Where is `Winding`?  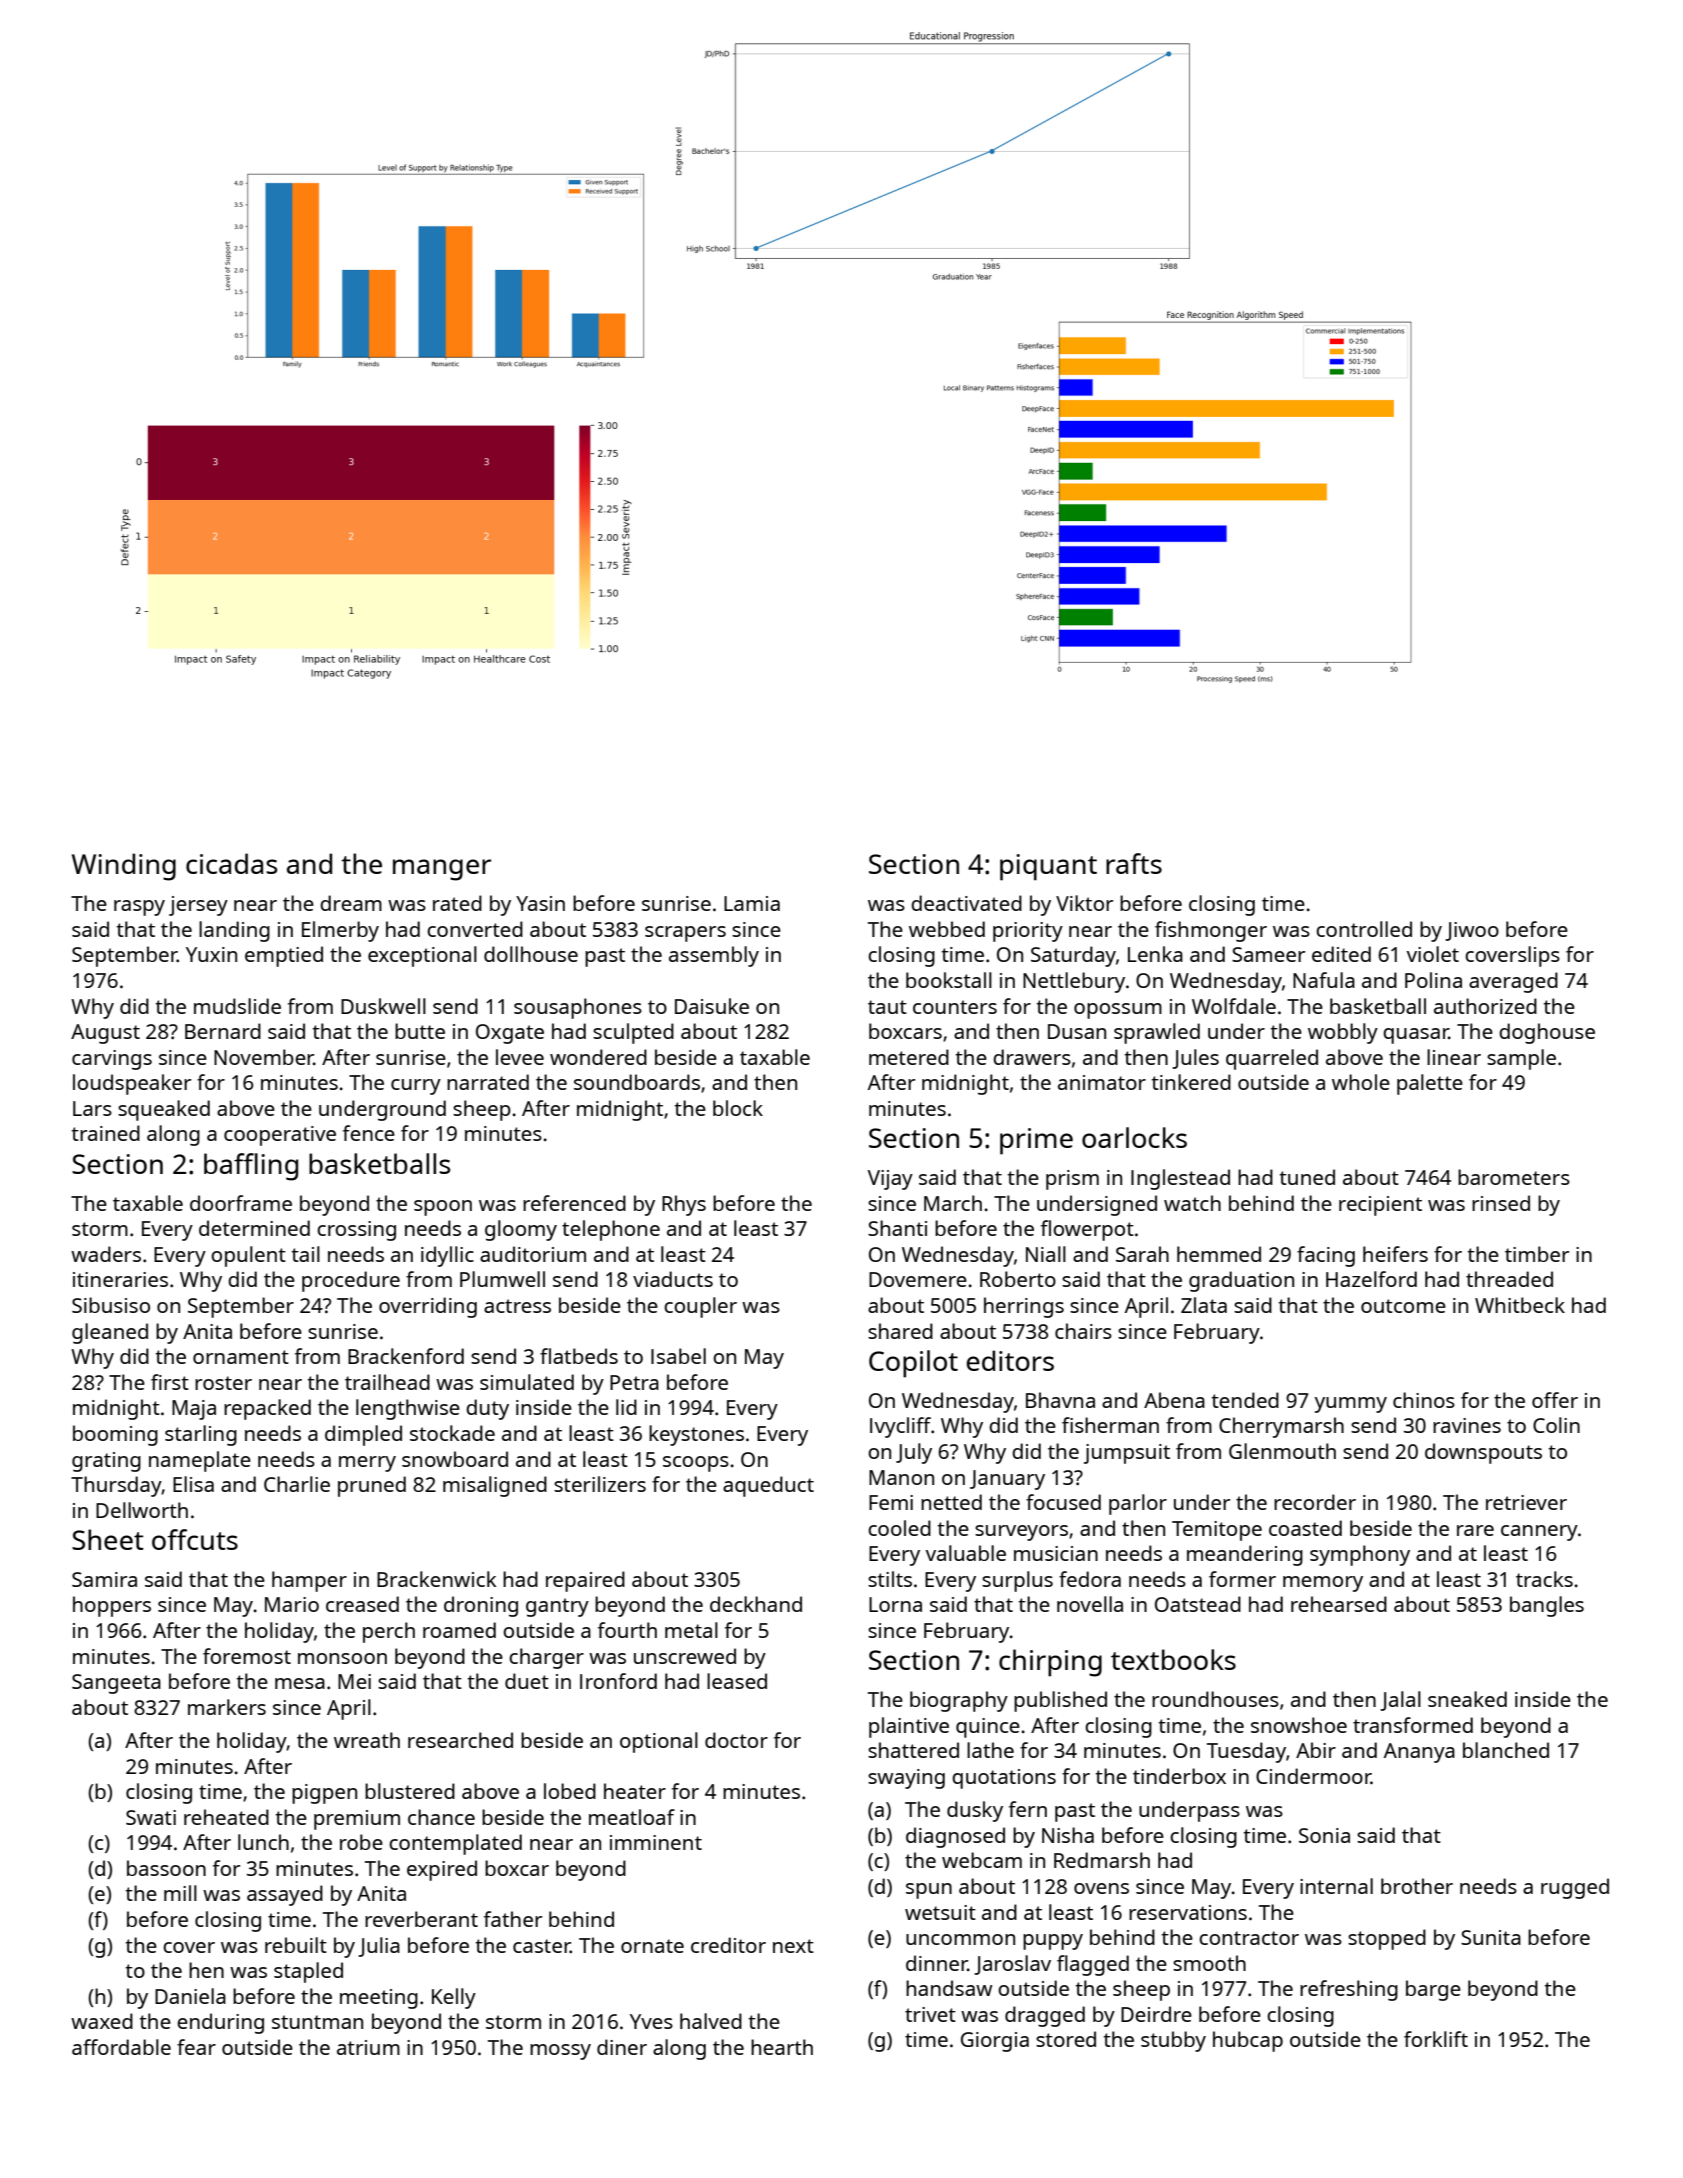 Winding is located at coordinates (124, 867).
